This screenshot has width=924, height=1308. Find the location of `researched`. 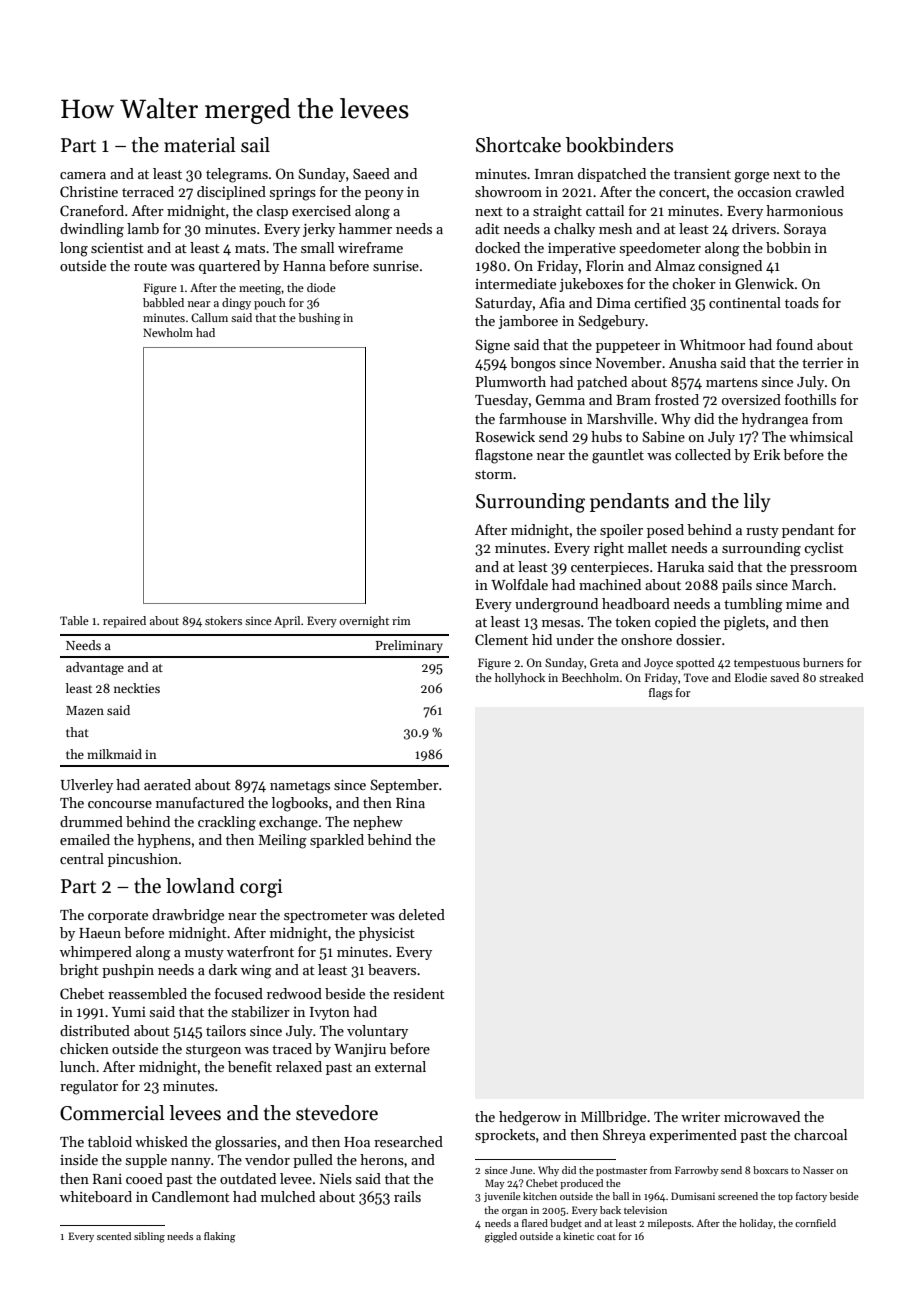

researched is located at coordinates (408, 1141).
